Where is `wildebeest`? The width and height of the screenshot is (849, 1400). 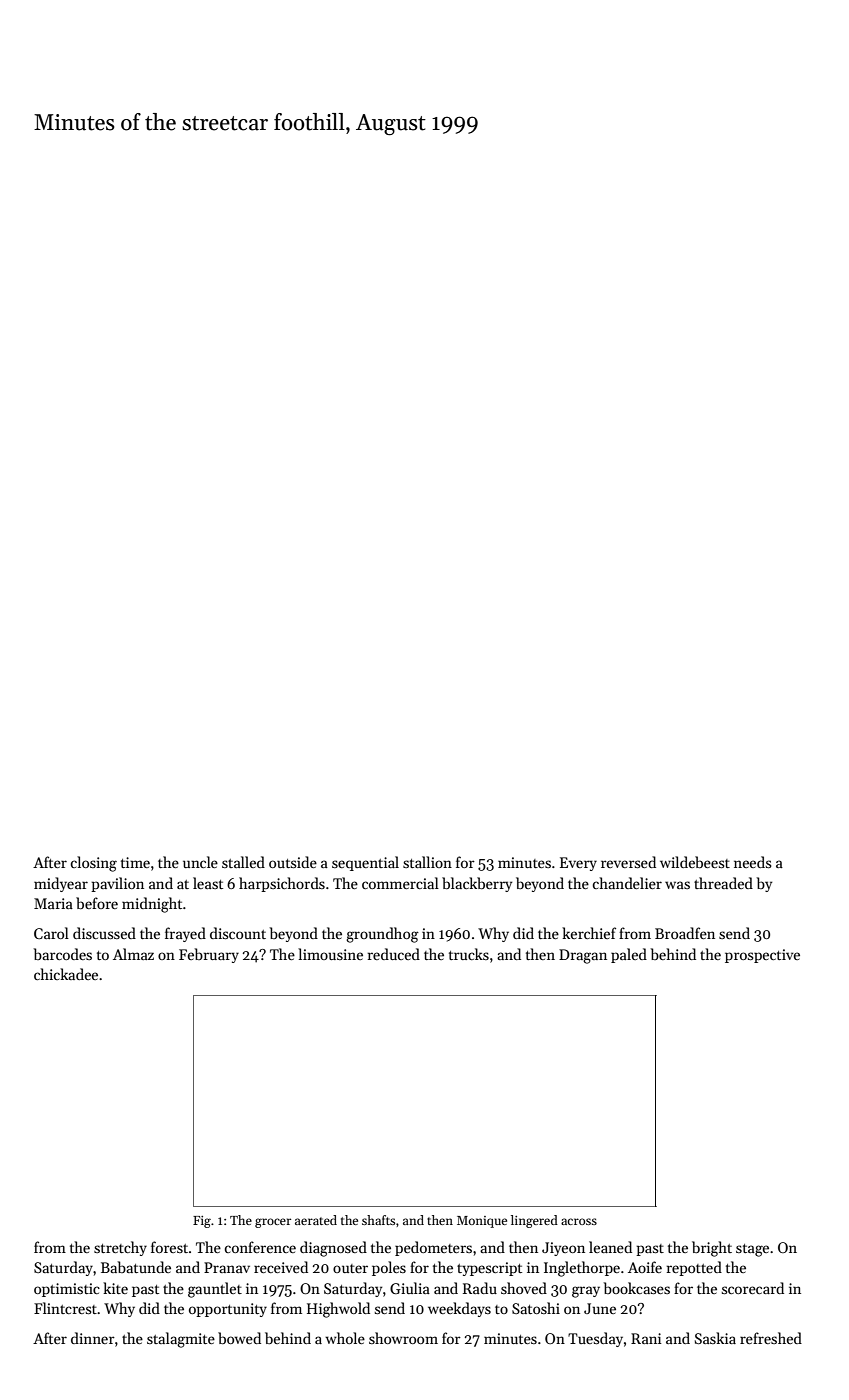
wildebeest is located at coordinates (695, 862).
